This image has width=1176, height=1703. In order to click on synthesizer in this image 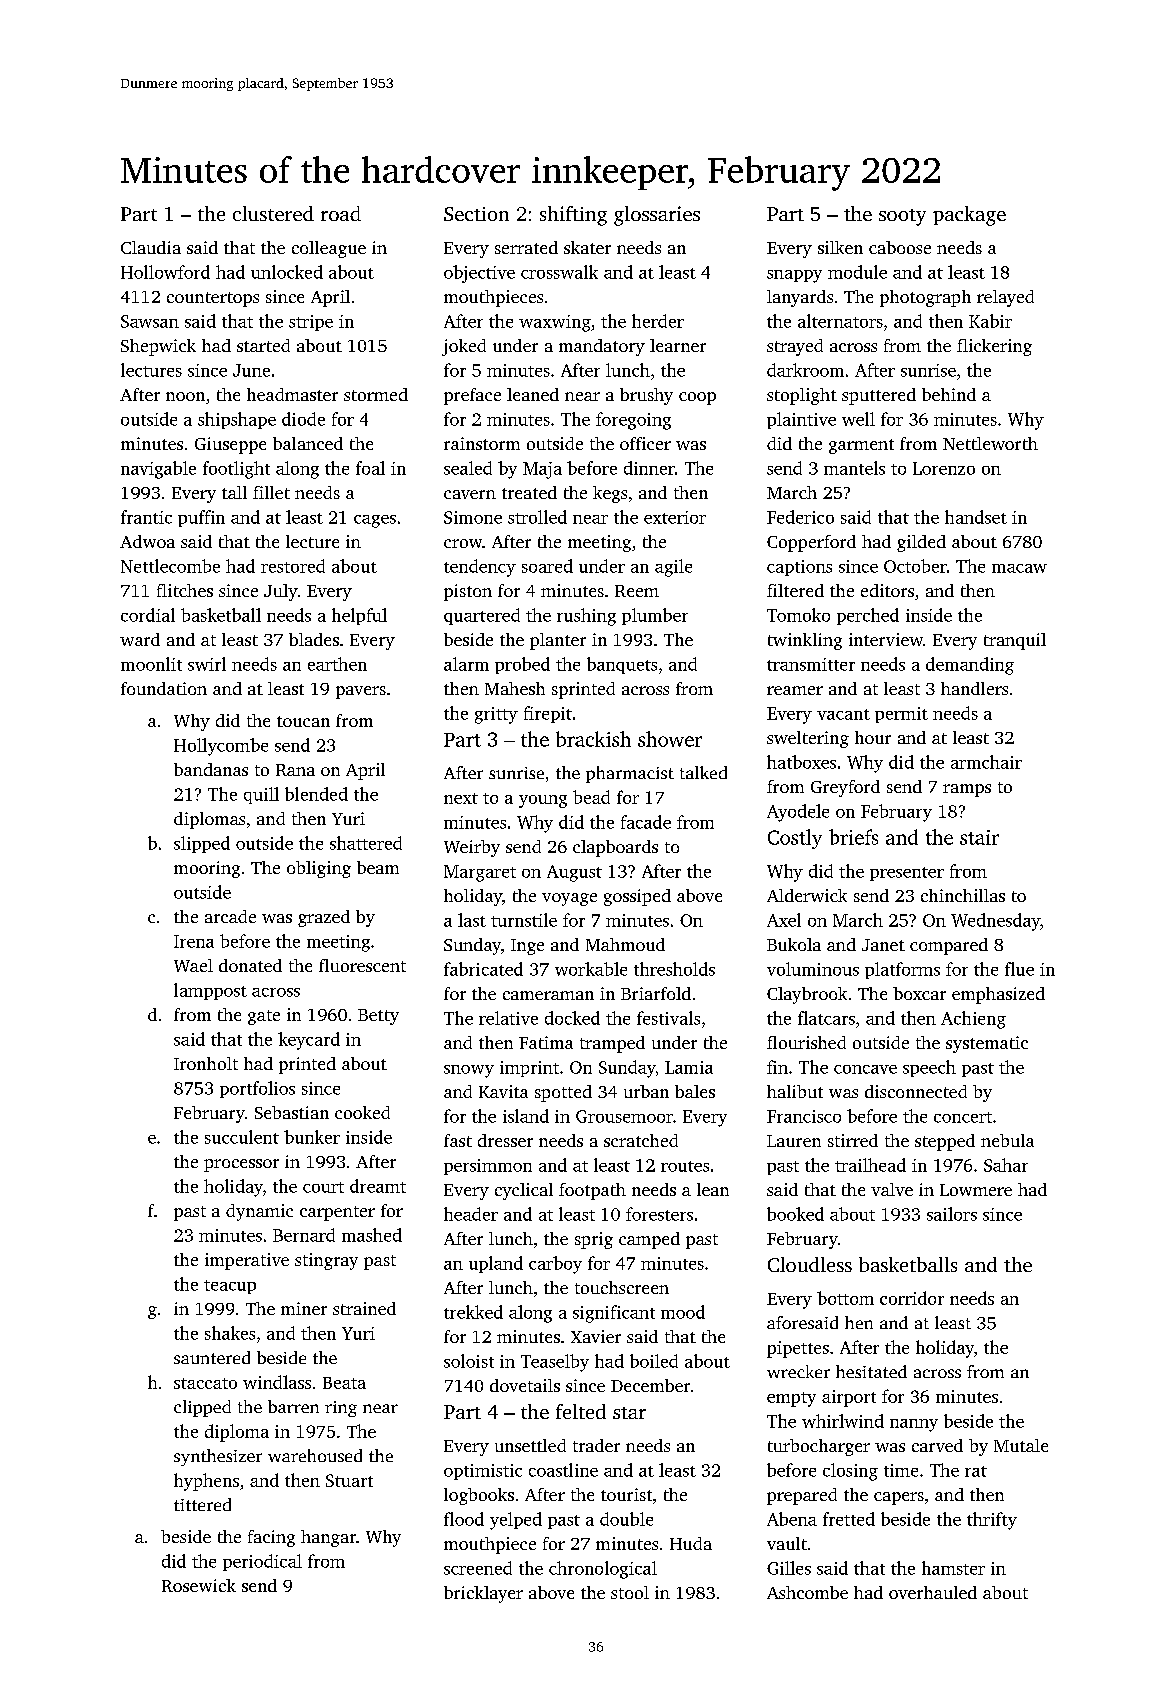, I will do `click(218, 1457)`.
